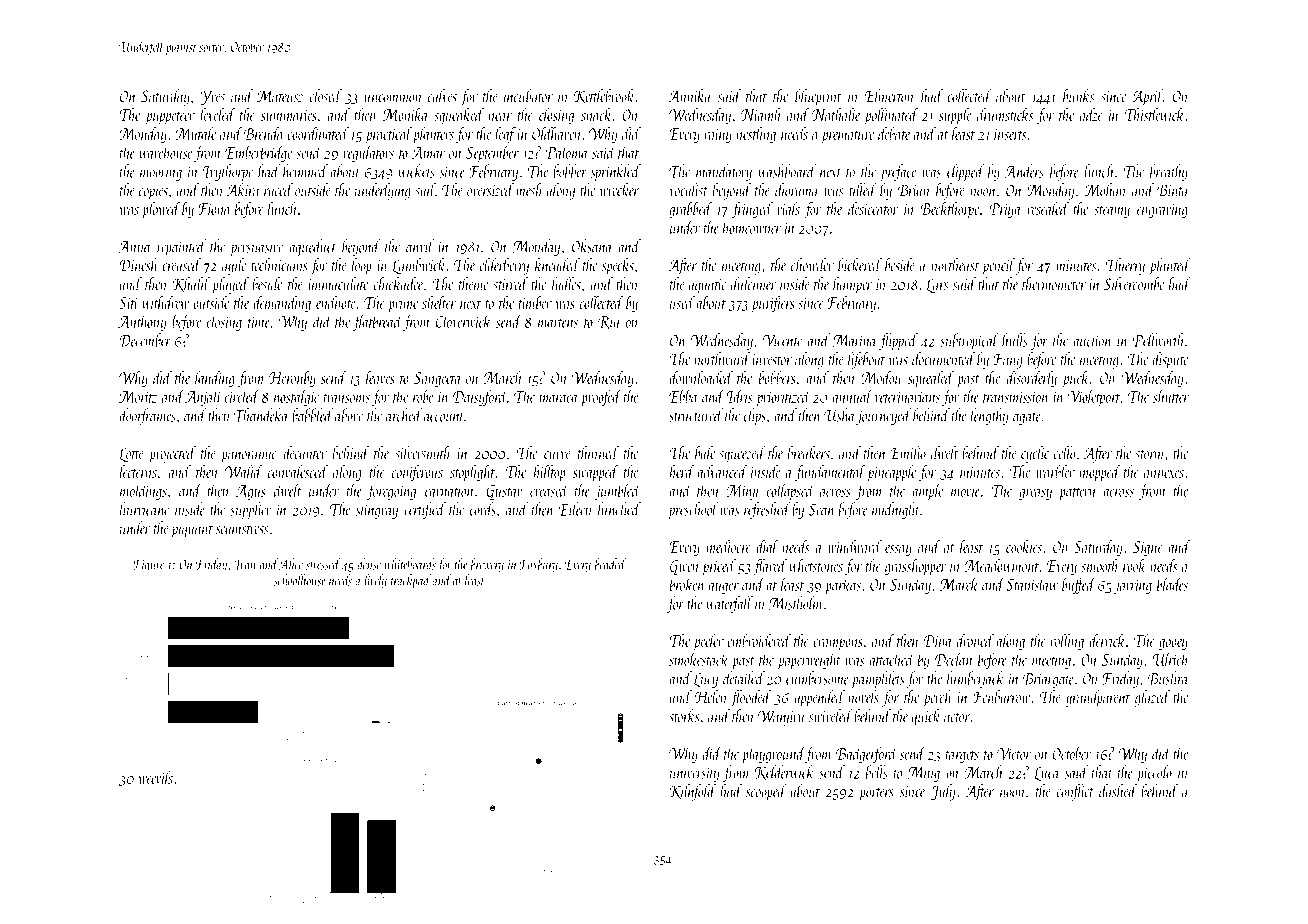 This screenshot has height=924, width=1308. I want to click on Lars, so click(937, 285).
